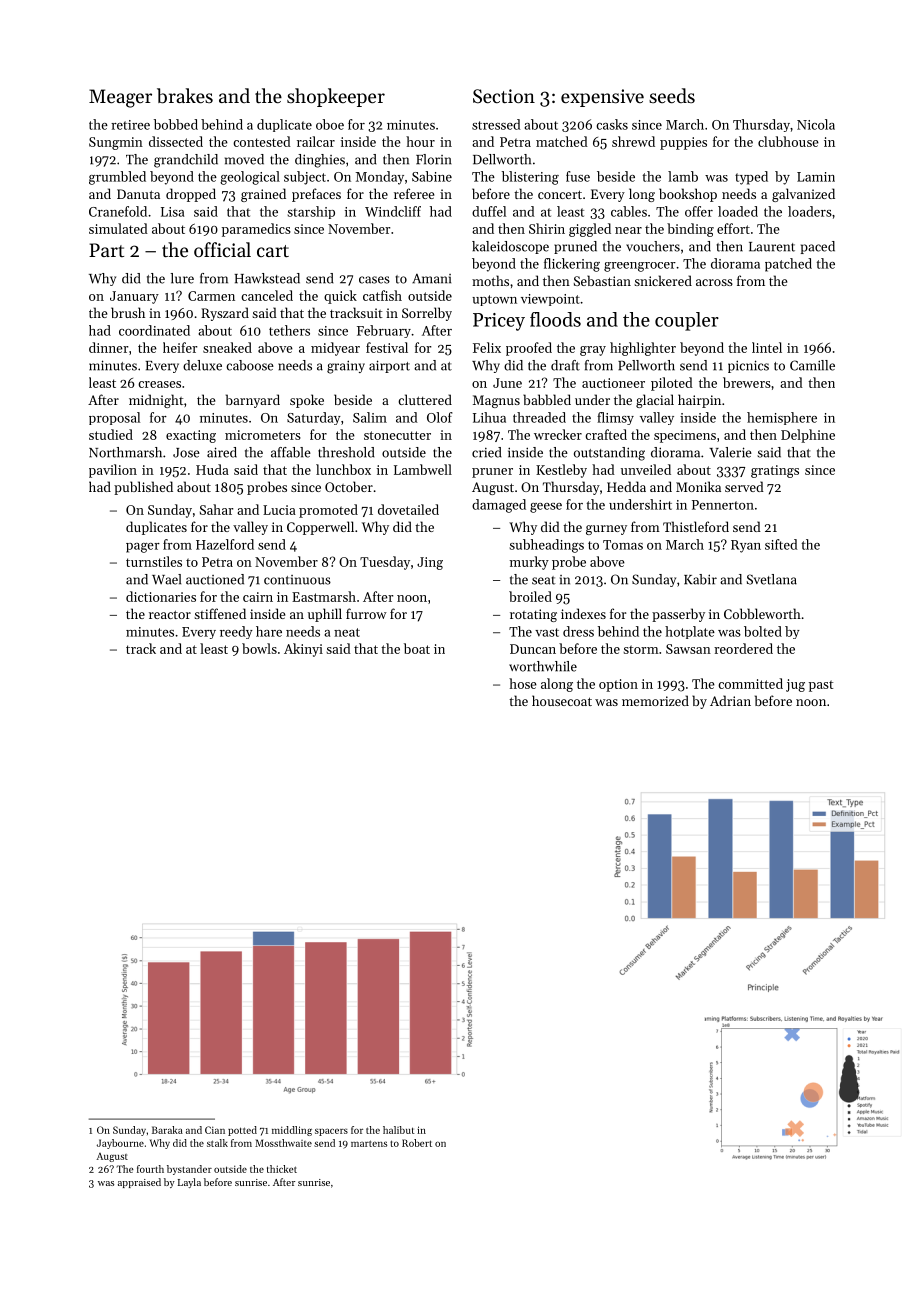  I want to click on Layla, so click(189, 1183).
